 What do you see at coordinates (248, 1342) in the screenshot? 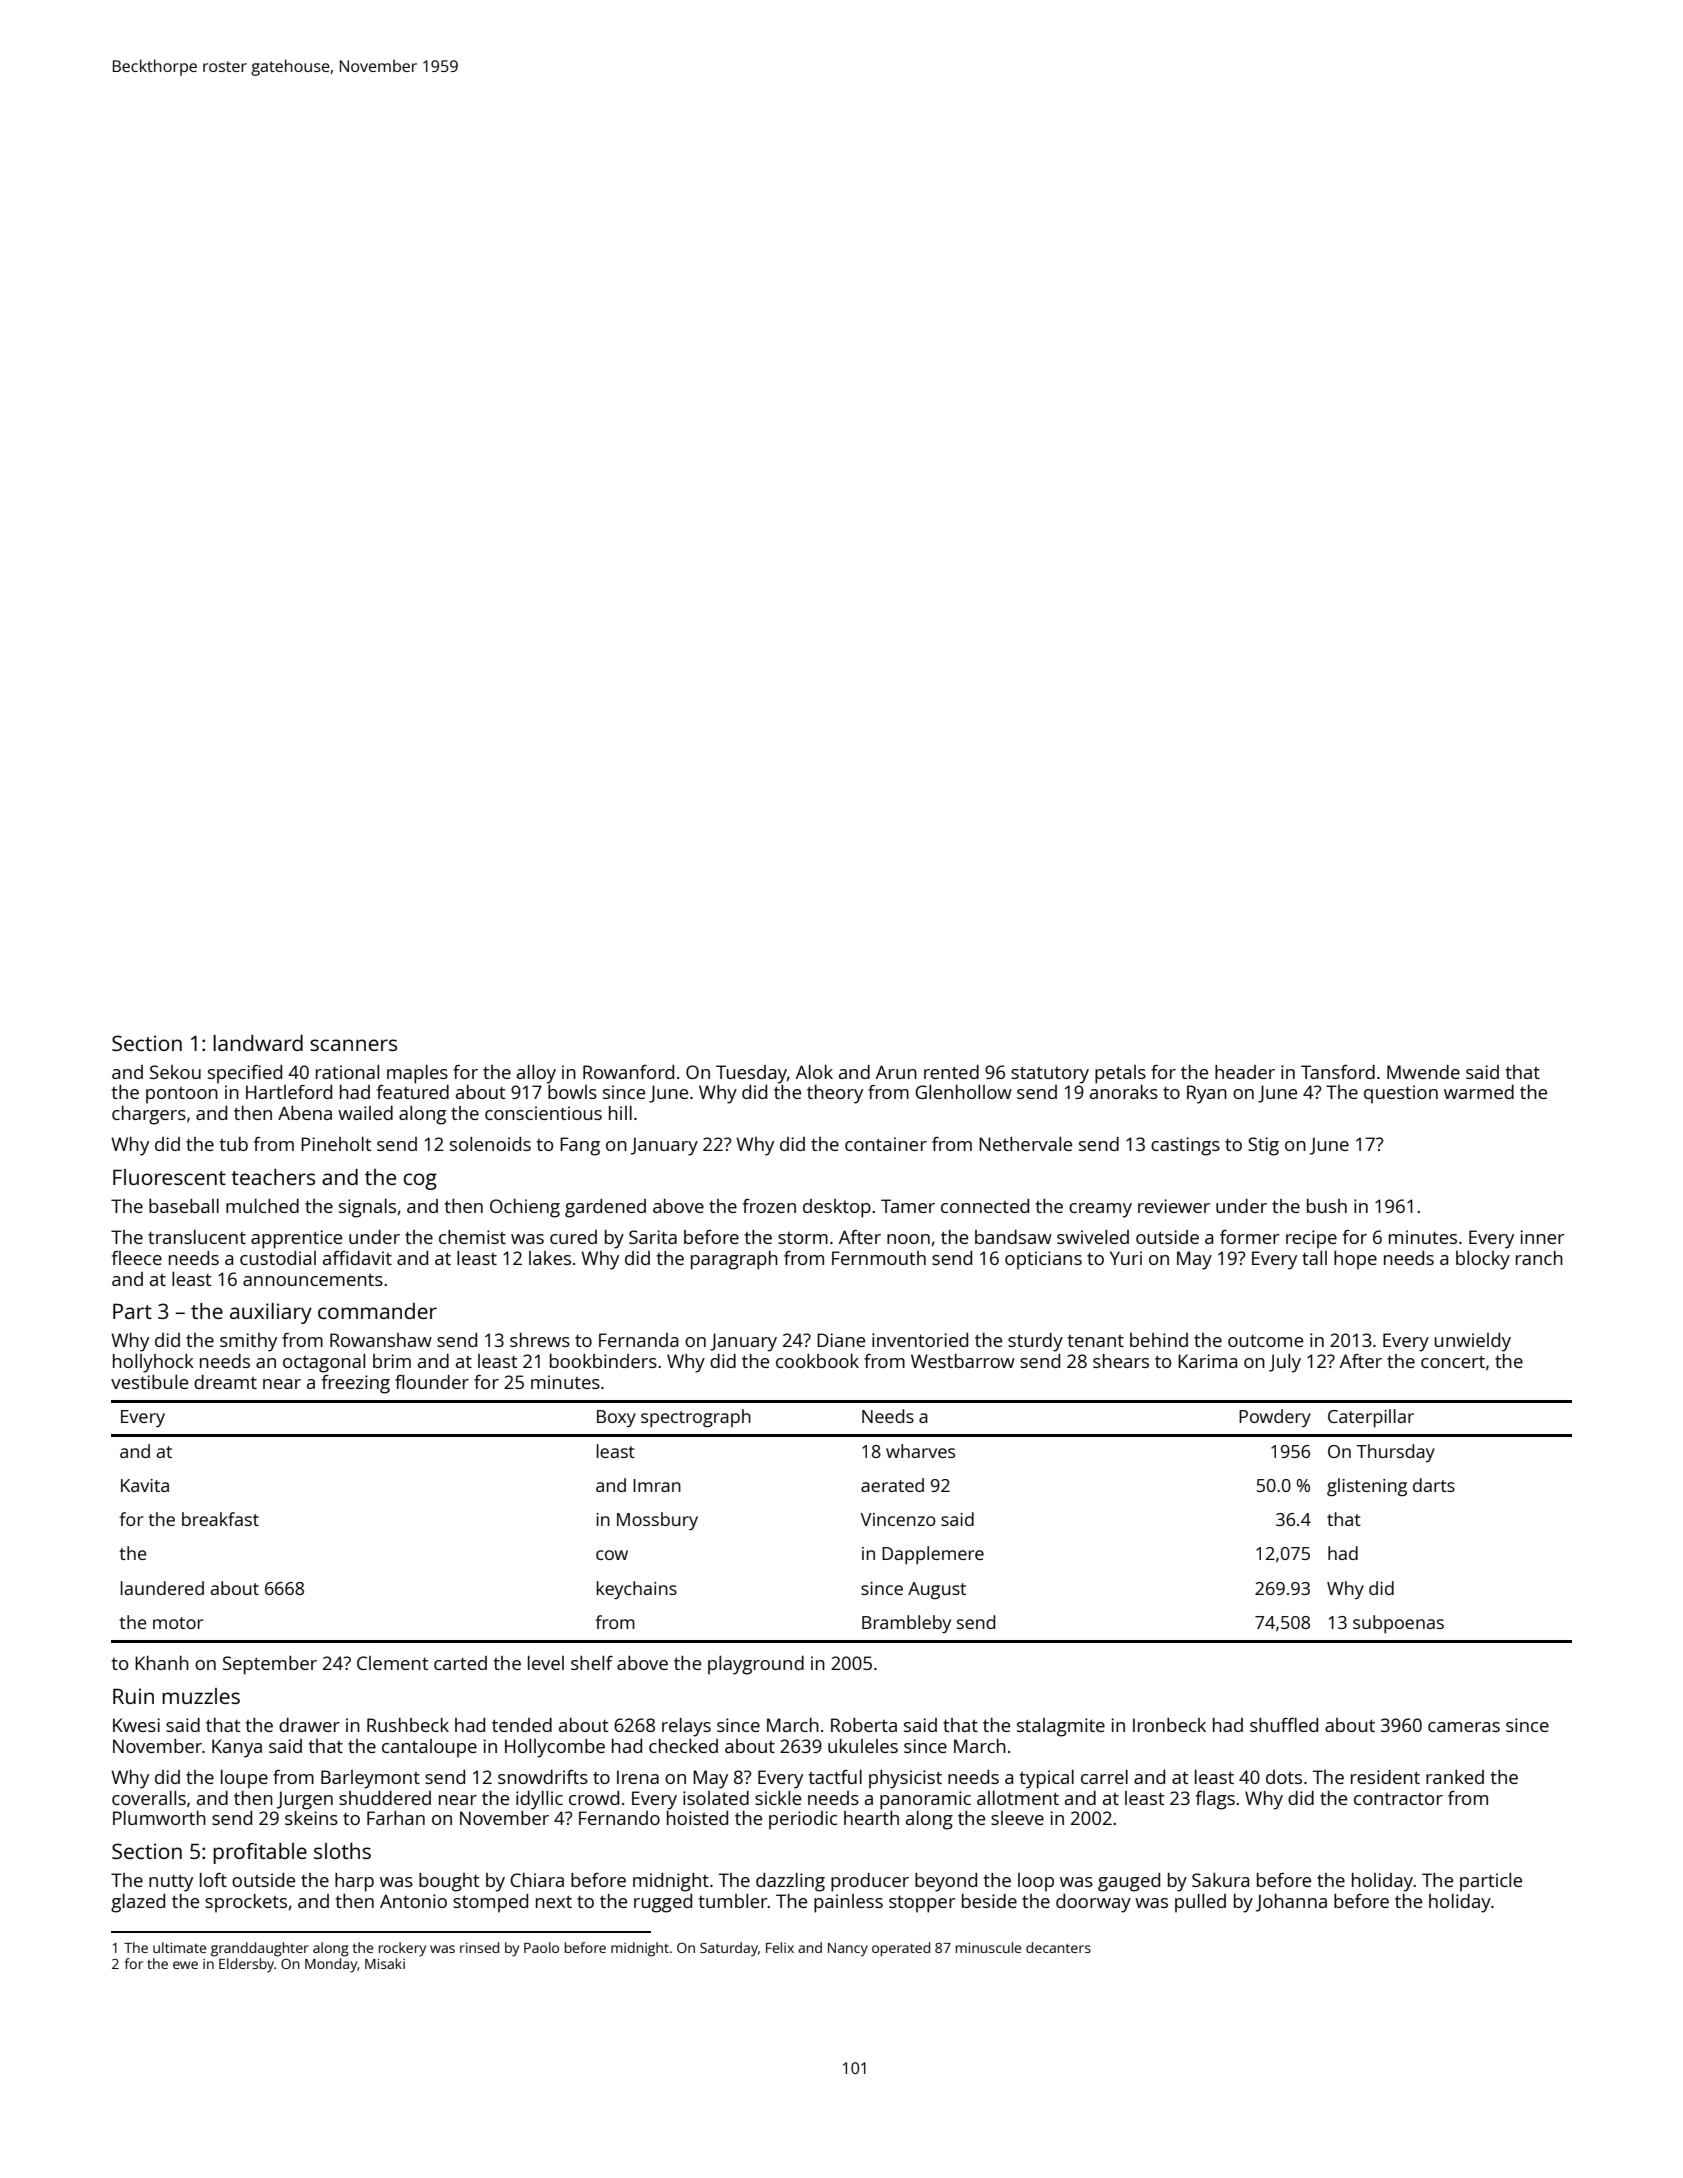
I see `smithy` at bounding box center [248, 1342].
